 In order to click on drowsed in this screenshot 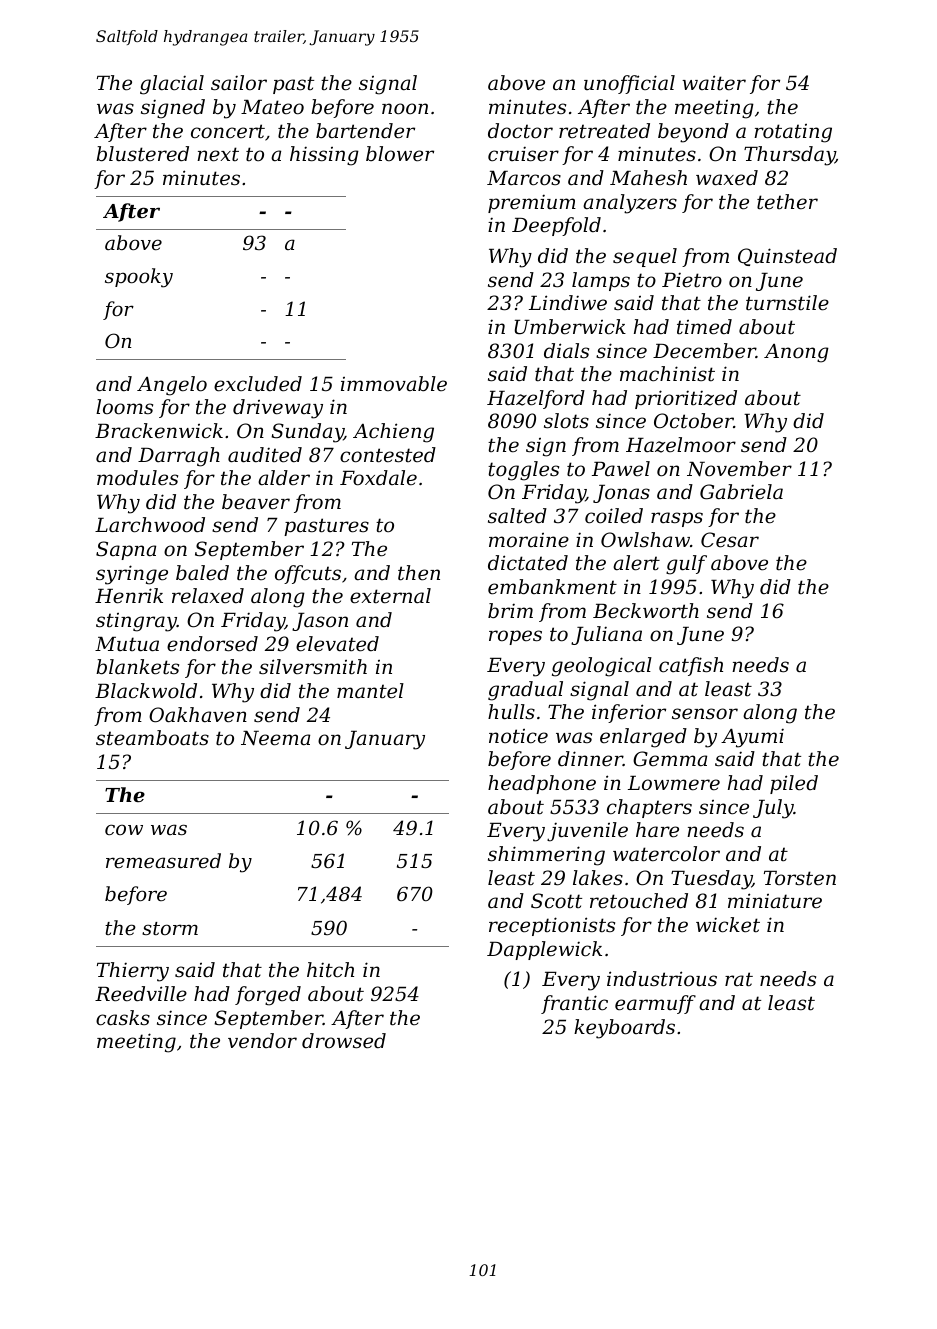, I will do `click(344, 1041)`.
